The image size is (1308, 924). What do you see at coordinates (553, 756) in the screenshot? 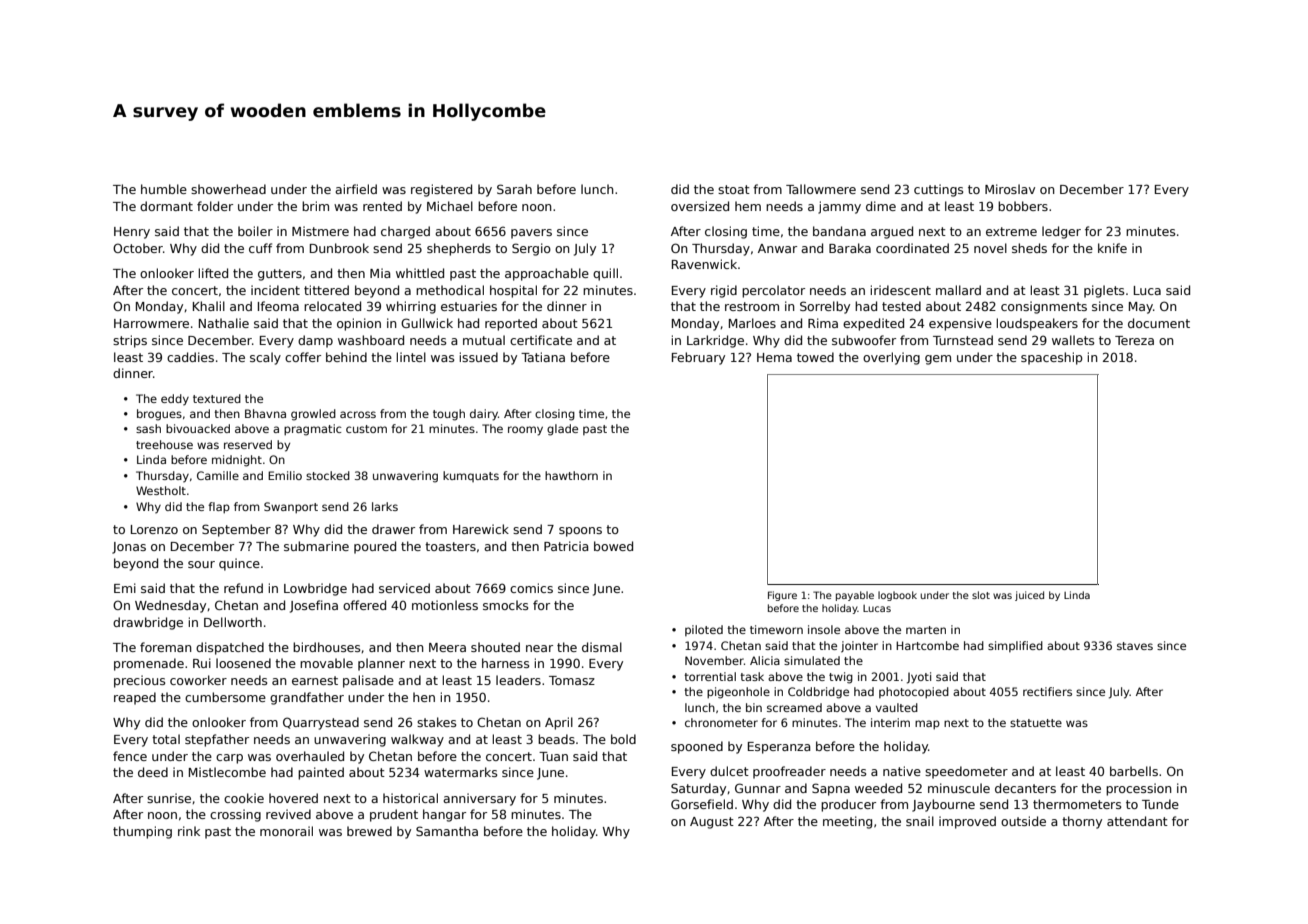
I see `Tuan` at bounding box center [553, 756].
